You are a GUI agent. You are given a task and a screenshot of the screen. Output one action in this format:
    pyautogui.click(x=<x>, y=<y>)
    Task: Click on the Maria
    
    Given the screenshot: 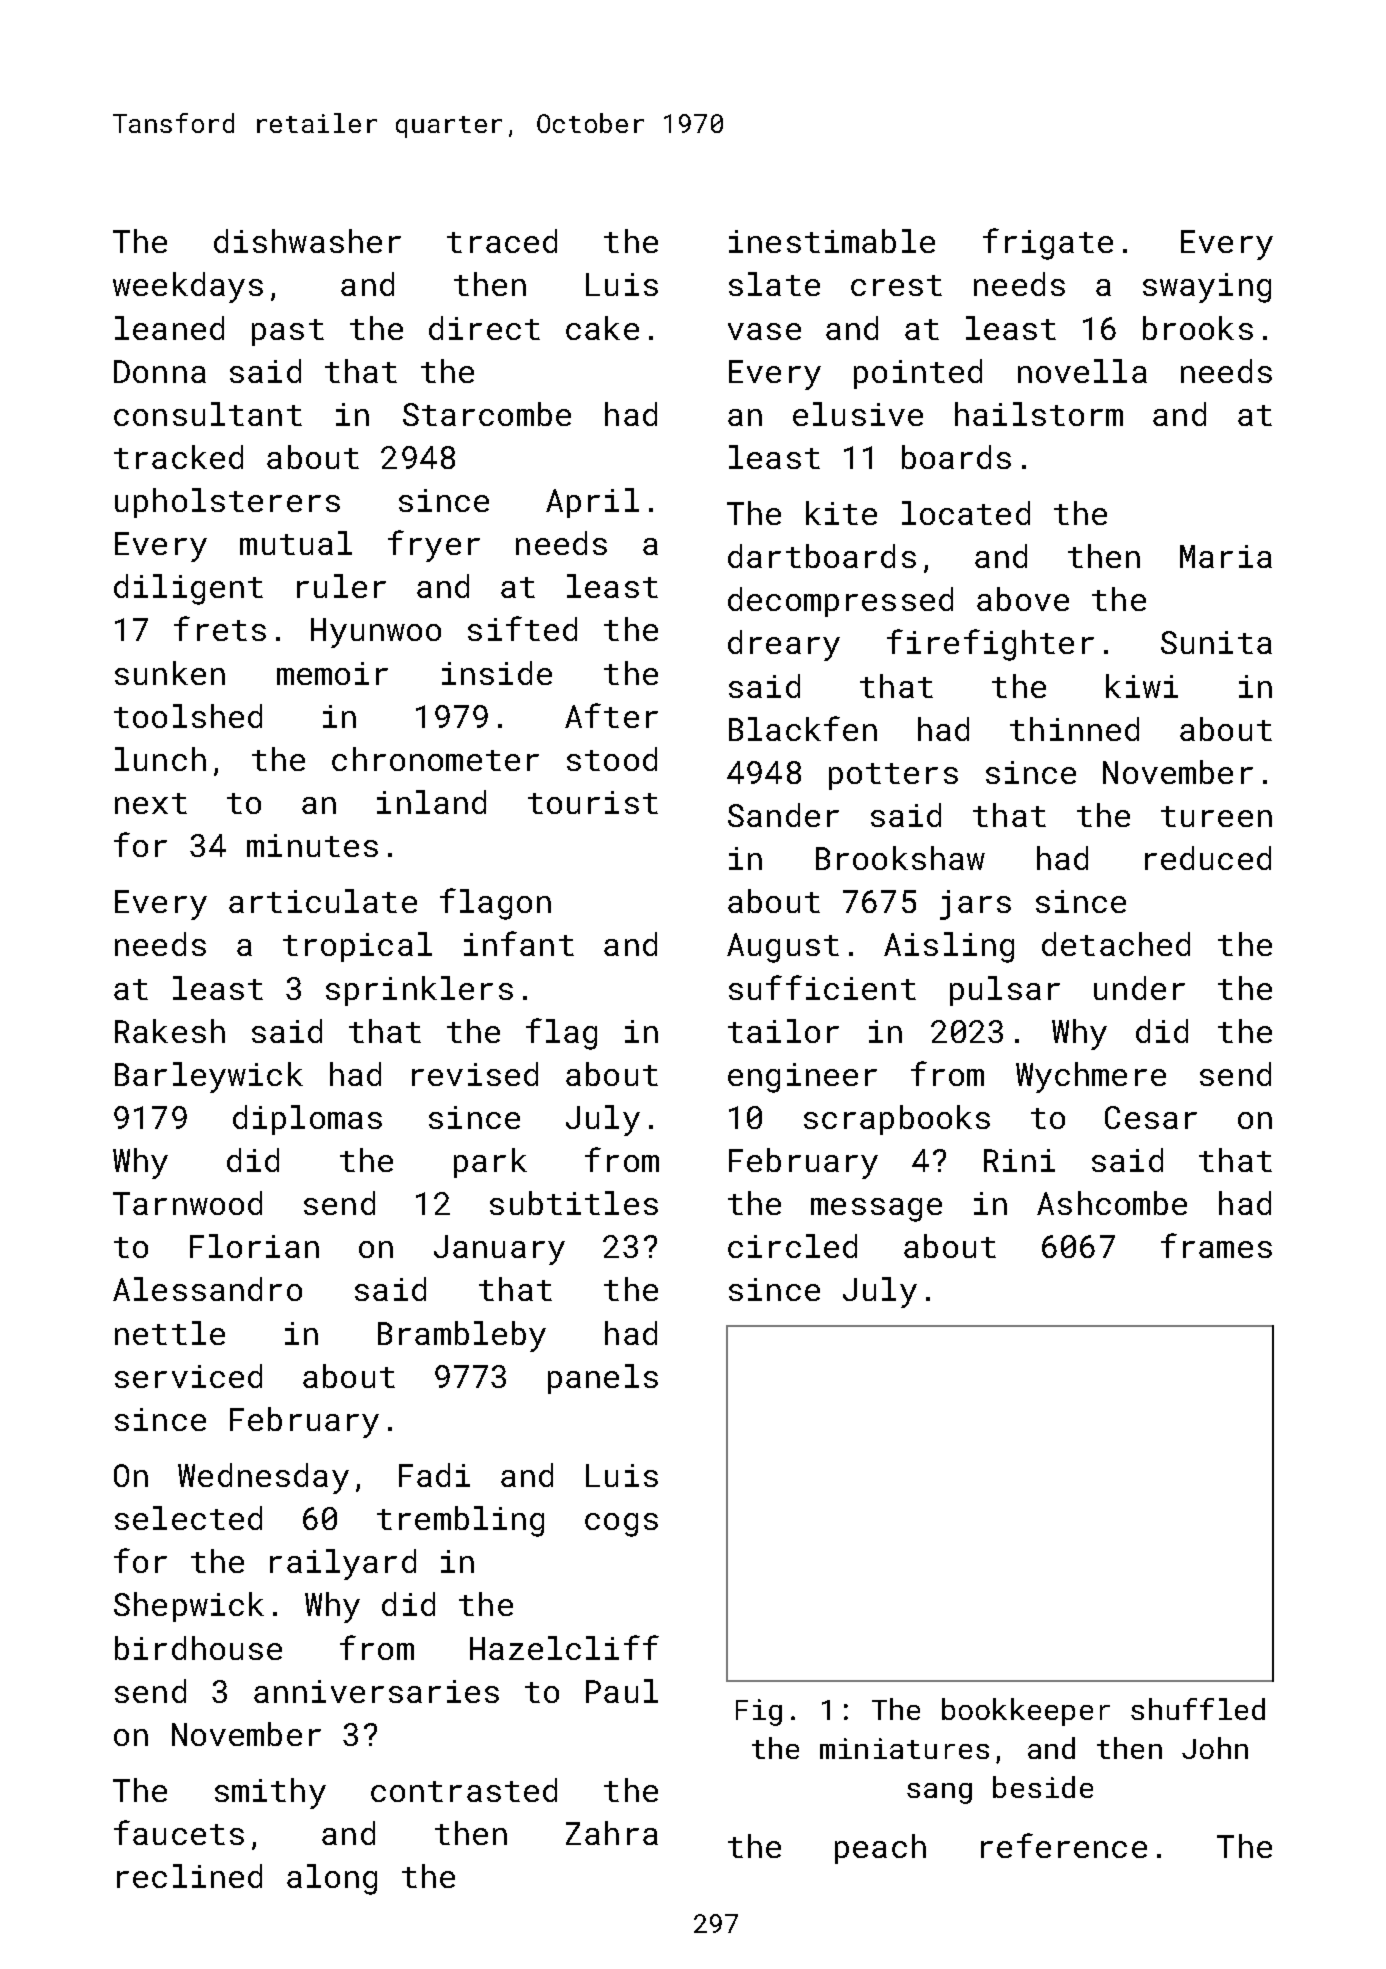 What is the action you would take?
    pyautogui.click(x=1226, y=556)
